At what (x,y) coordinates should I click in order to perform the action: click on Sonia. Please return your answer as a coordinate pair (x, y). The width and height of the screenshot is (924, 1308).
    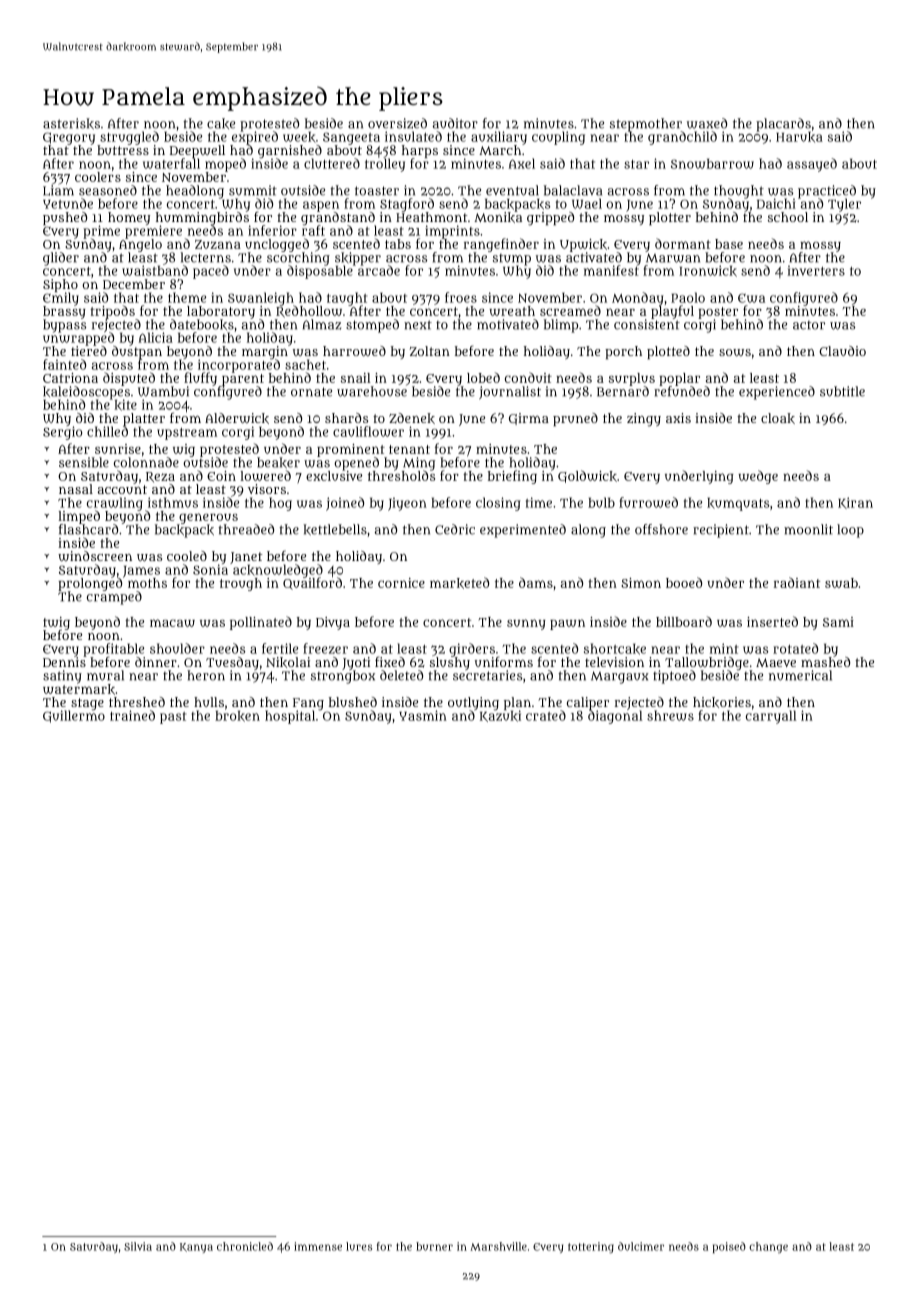
    Looking at the image, I should click on (210, 569).
